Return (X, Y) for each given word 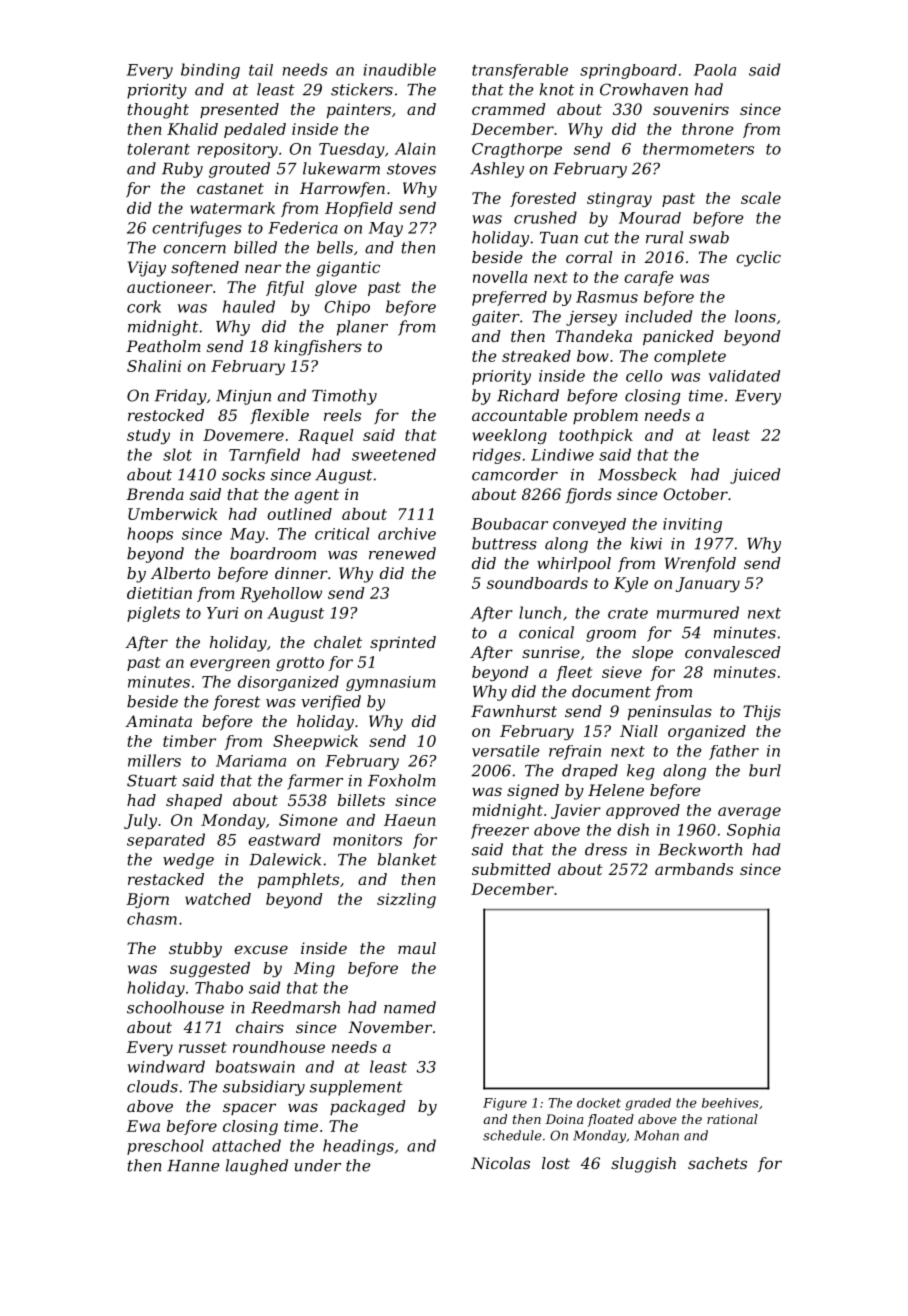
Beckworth (700, 849)
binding (210, 71)
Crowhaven (644, 89)
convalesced (733, 652)
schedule (512, 1135)
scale (761, 198)
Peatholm (163, 346)
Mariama (251, 761)
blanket (407, 859)
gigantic (348, 269)
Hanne (193, 1166)
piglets (153, 614)
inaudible (399, 69)
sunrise (551, 652)
